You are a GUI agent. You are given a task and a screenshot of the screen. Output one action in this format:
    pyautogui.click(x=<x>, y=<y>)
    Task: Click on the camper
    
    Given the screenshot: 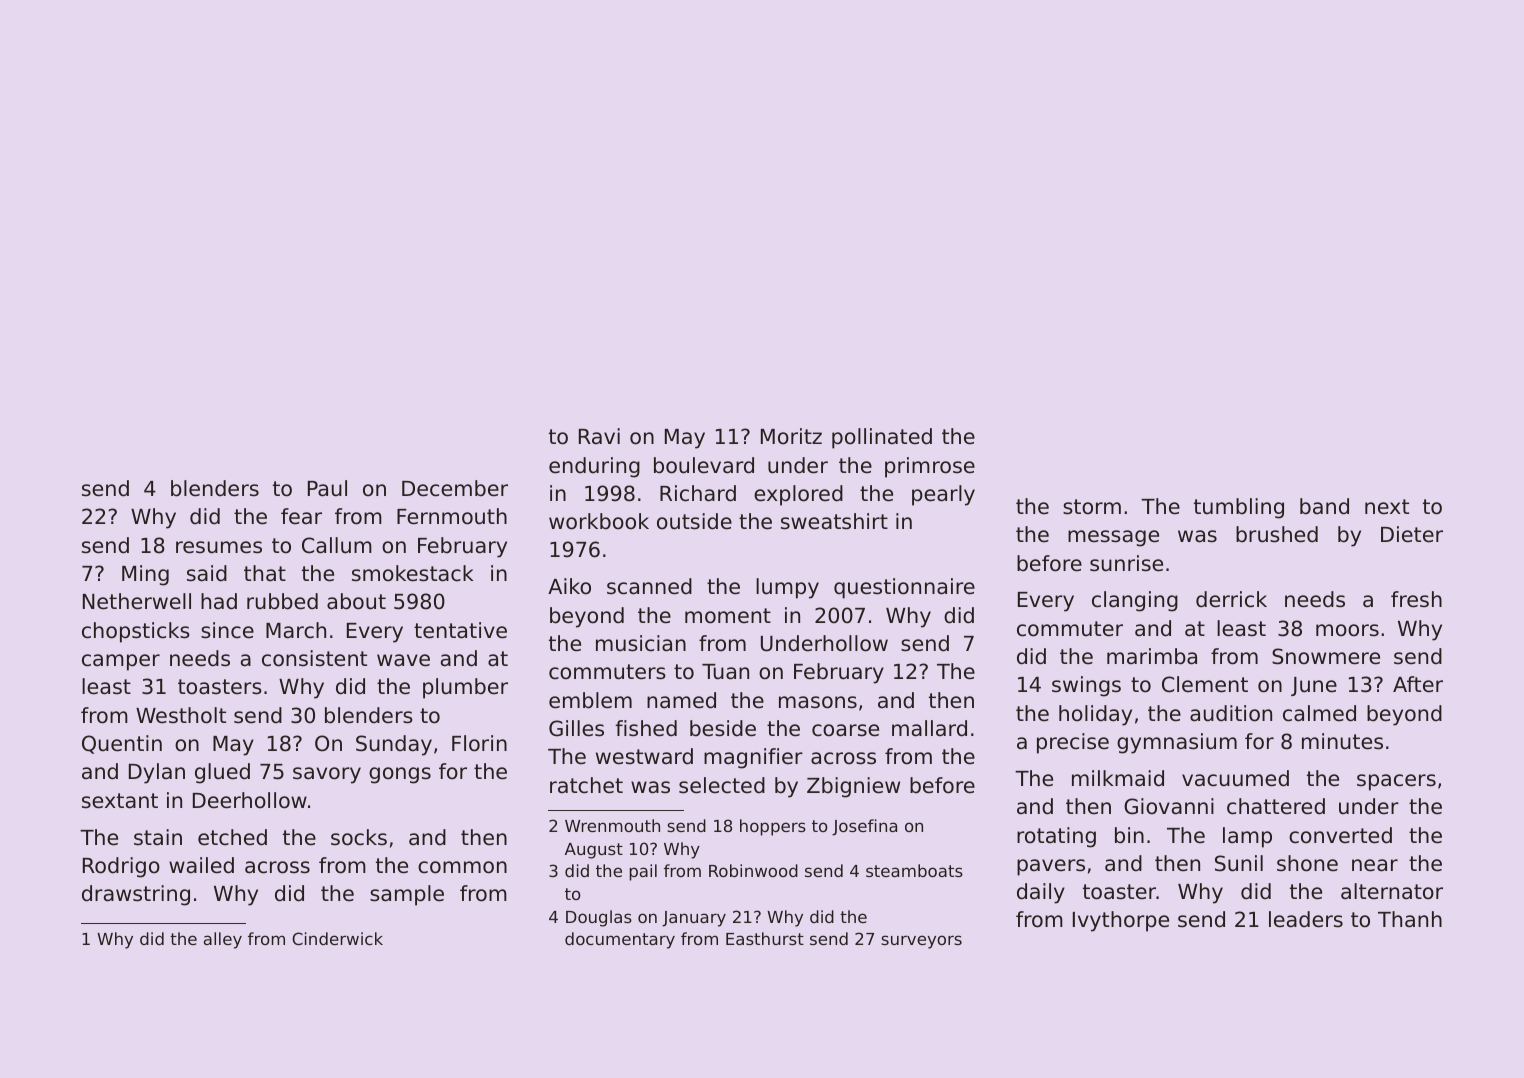 What is the action you would take?
    pyautogui.click(x=121, y=662)
